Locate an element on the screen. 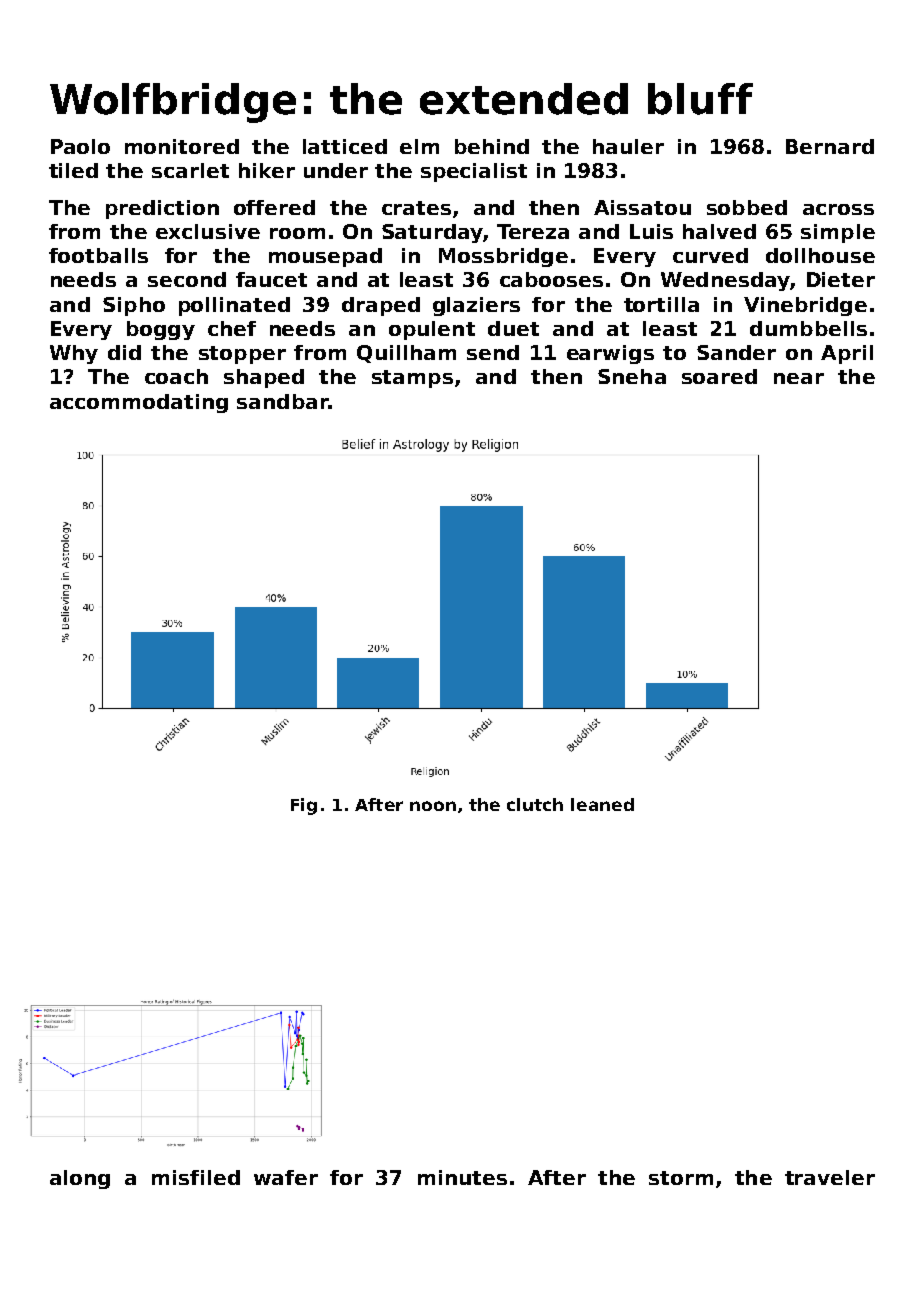 The height and width of the screenshot is (1308, 924). wafer is located at coordinates (286, 1177).
